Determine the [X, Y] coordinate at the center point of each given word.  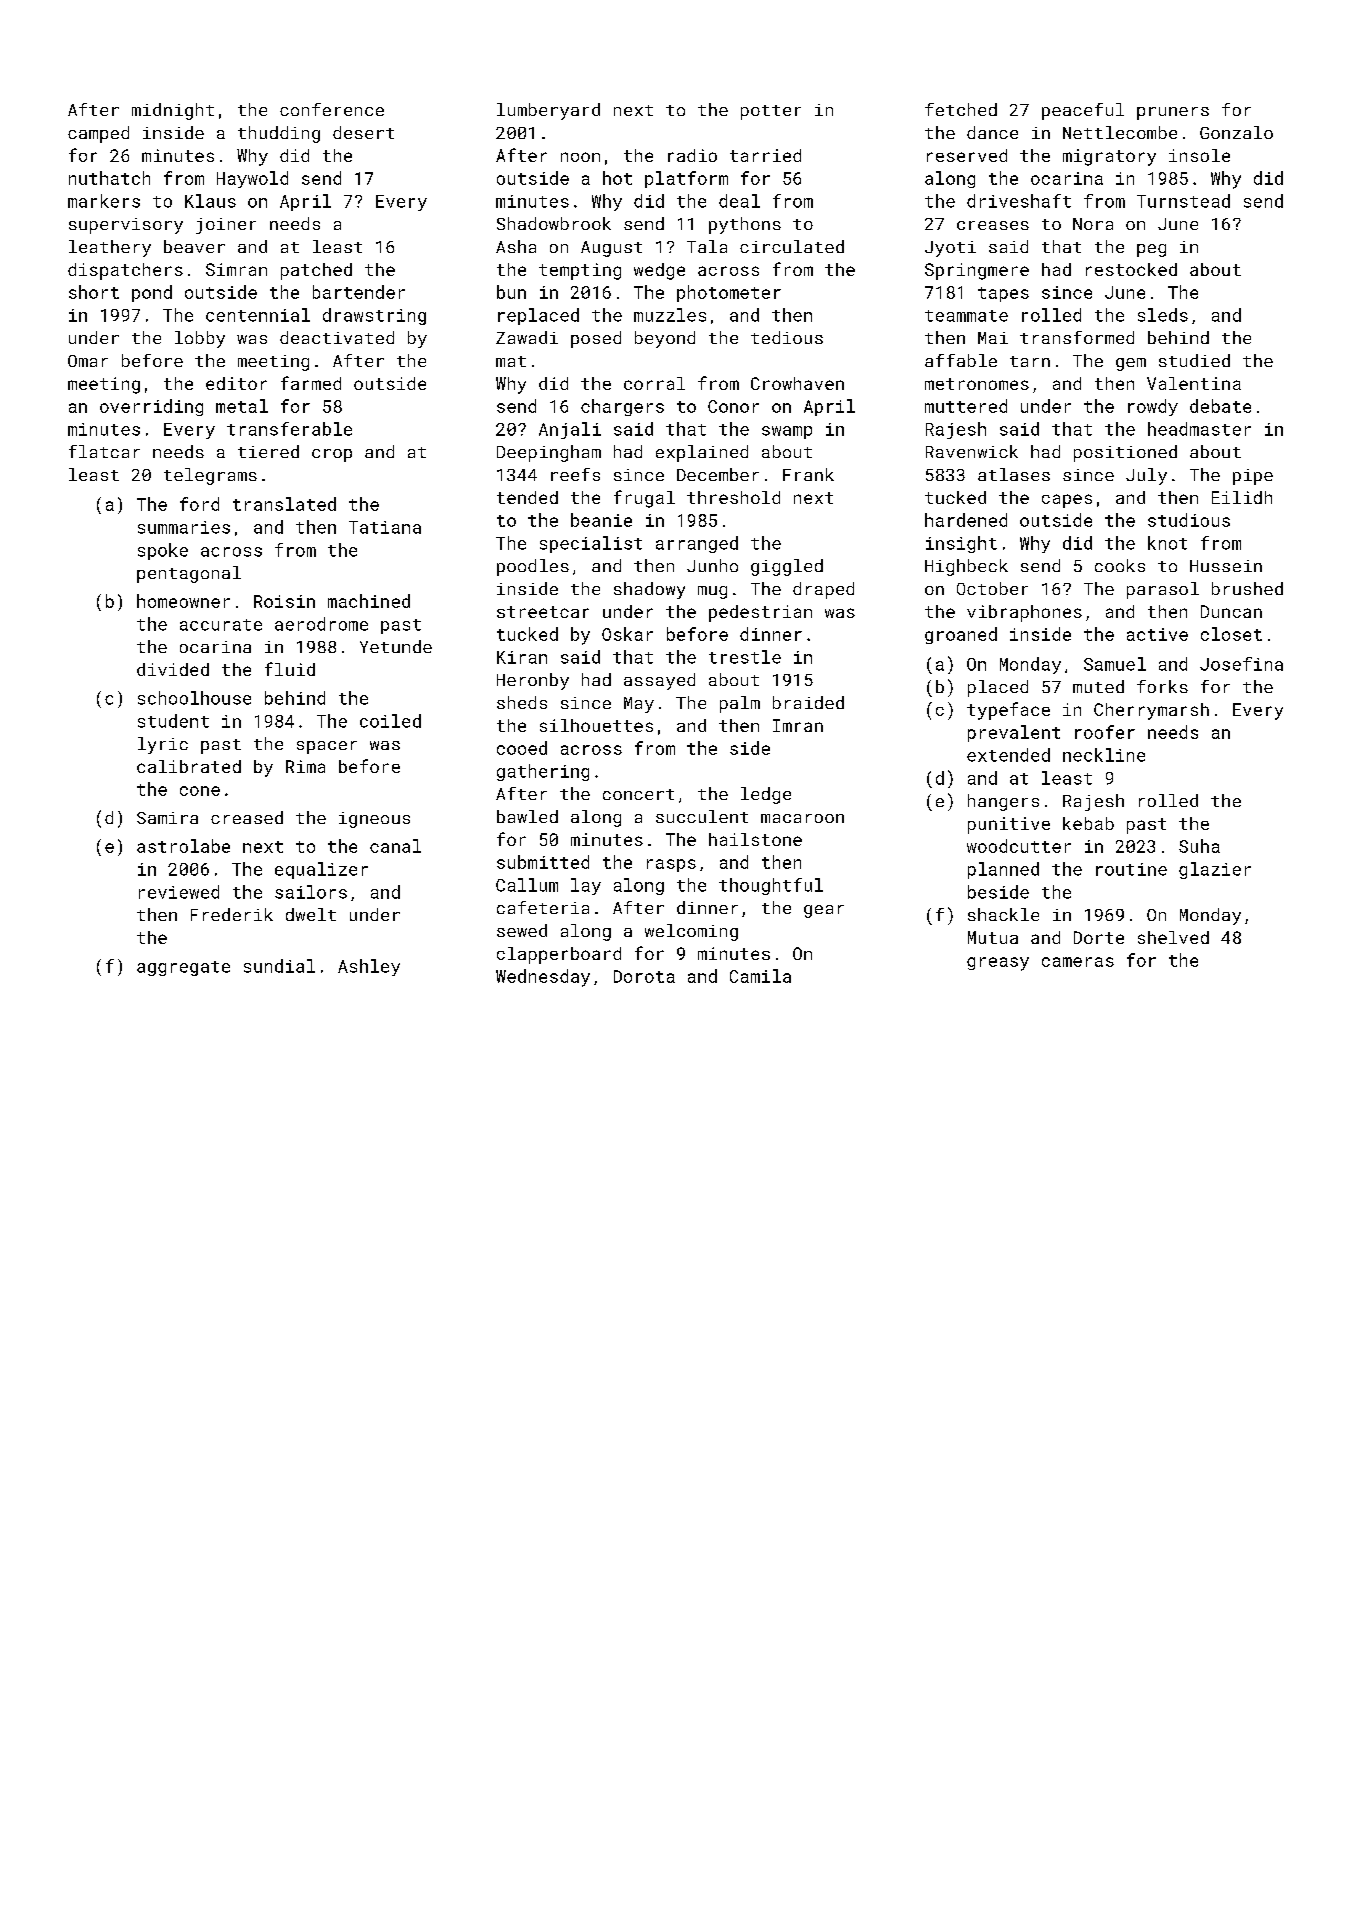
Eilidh [1242, 497]
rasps [671, 865]
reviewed [179, 892]
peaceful [1083, 111]
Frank [808, 474]
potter [771, 112]
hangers [1003, 802]
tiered [268, 451]
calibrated [189, 766]
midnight [173, 111]
